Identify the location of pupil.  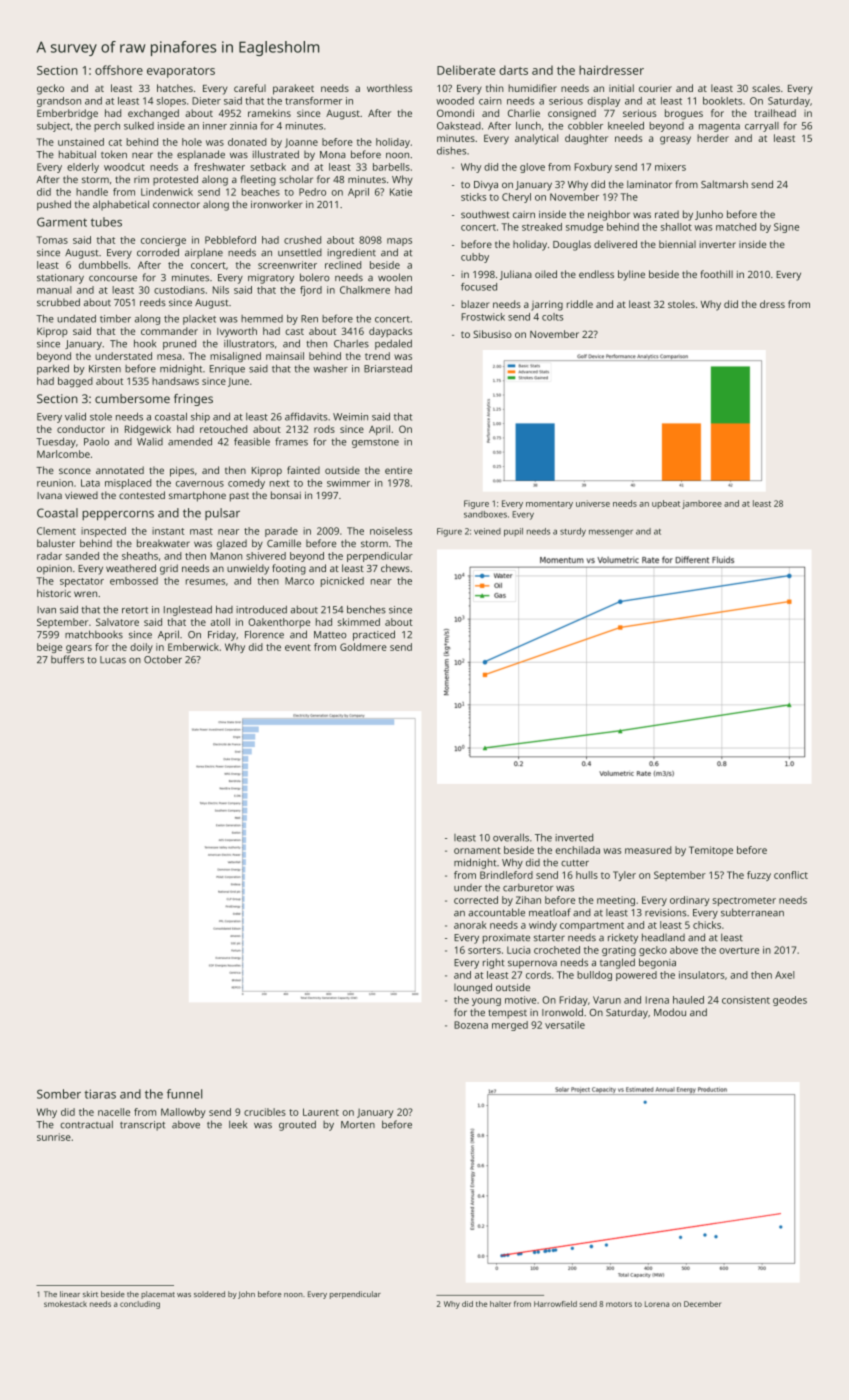
(513, 532).
